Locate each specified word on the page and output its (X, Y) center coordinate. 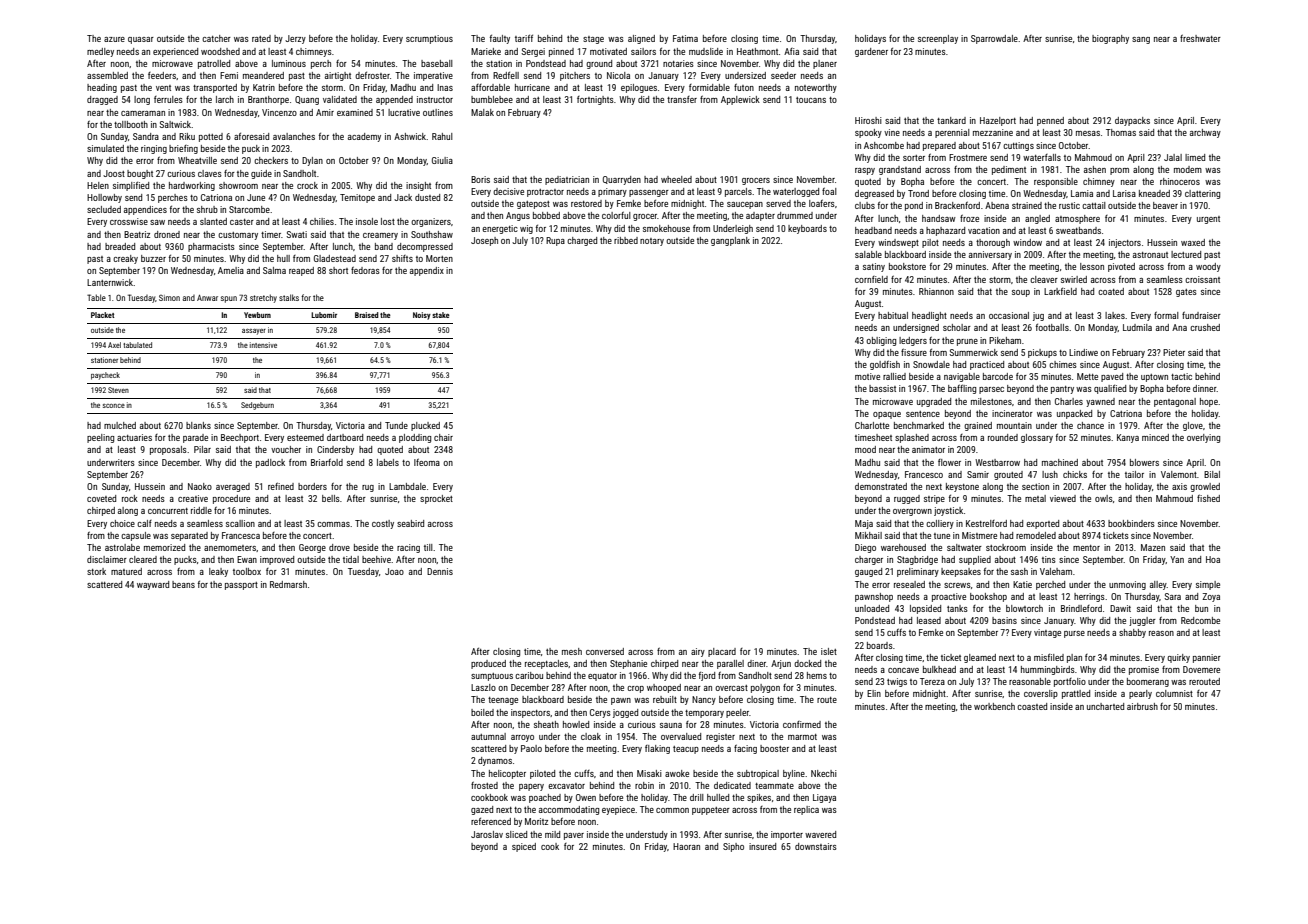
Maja (864, 524)
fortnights (595, 100)
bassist (882, 388)
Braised (367, 315)
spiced (524, 847)
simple (1208, 585)
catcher (216, 38)
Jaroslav (487, 834)
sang (1141, 40)
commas (333, 524)
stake (441, 315)
